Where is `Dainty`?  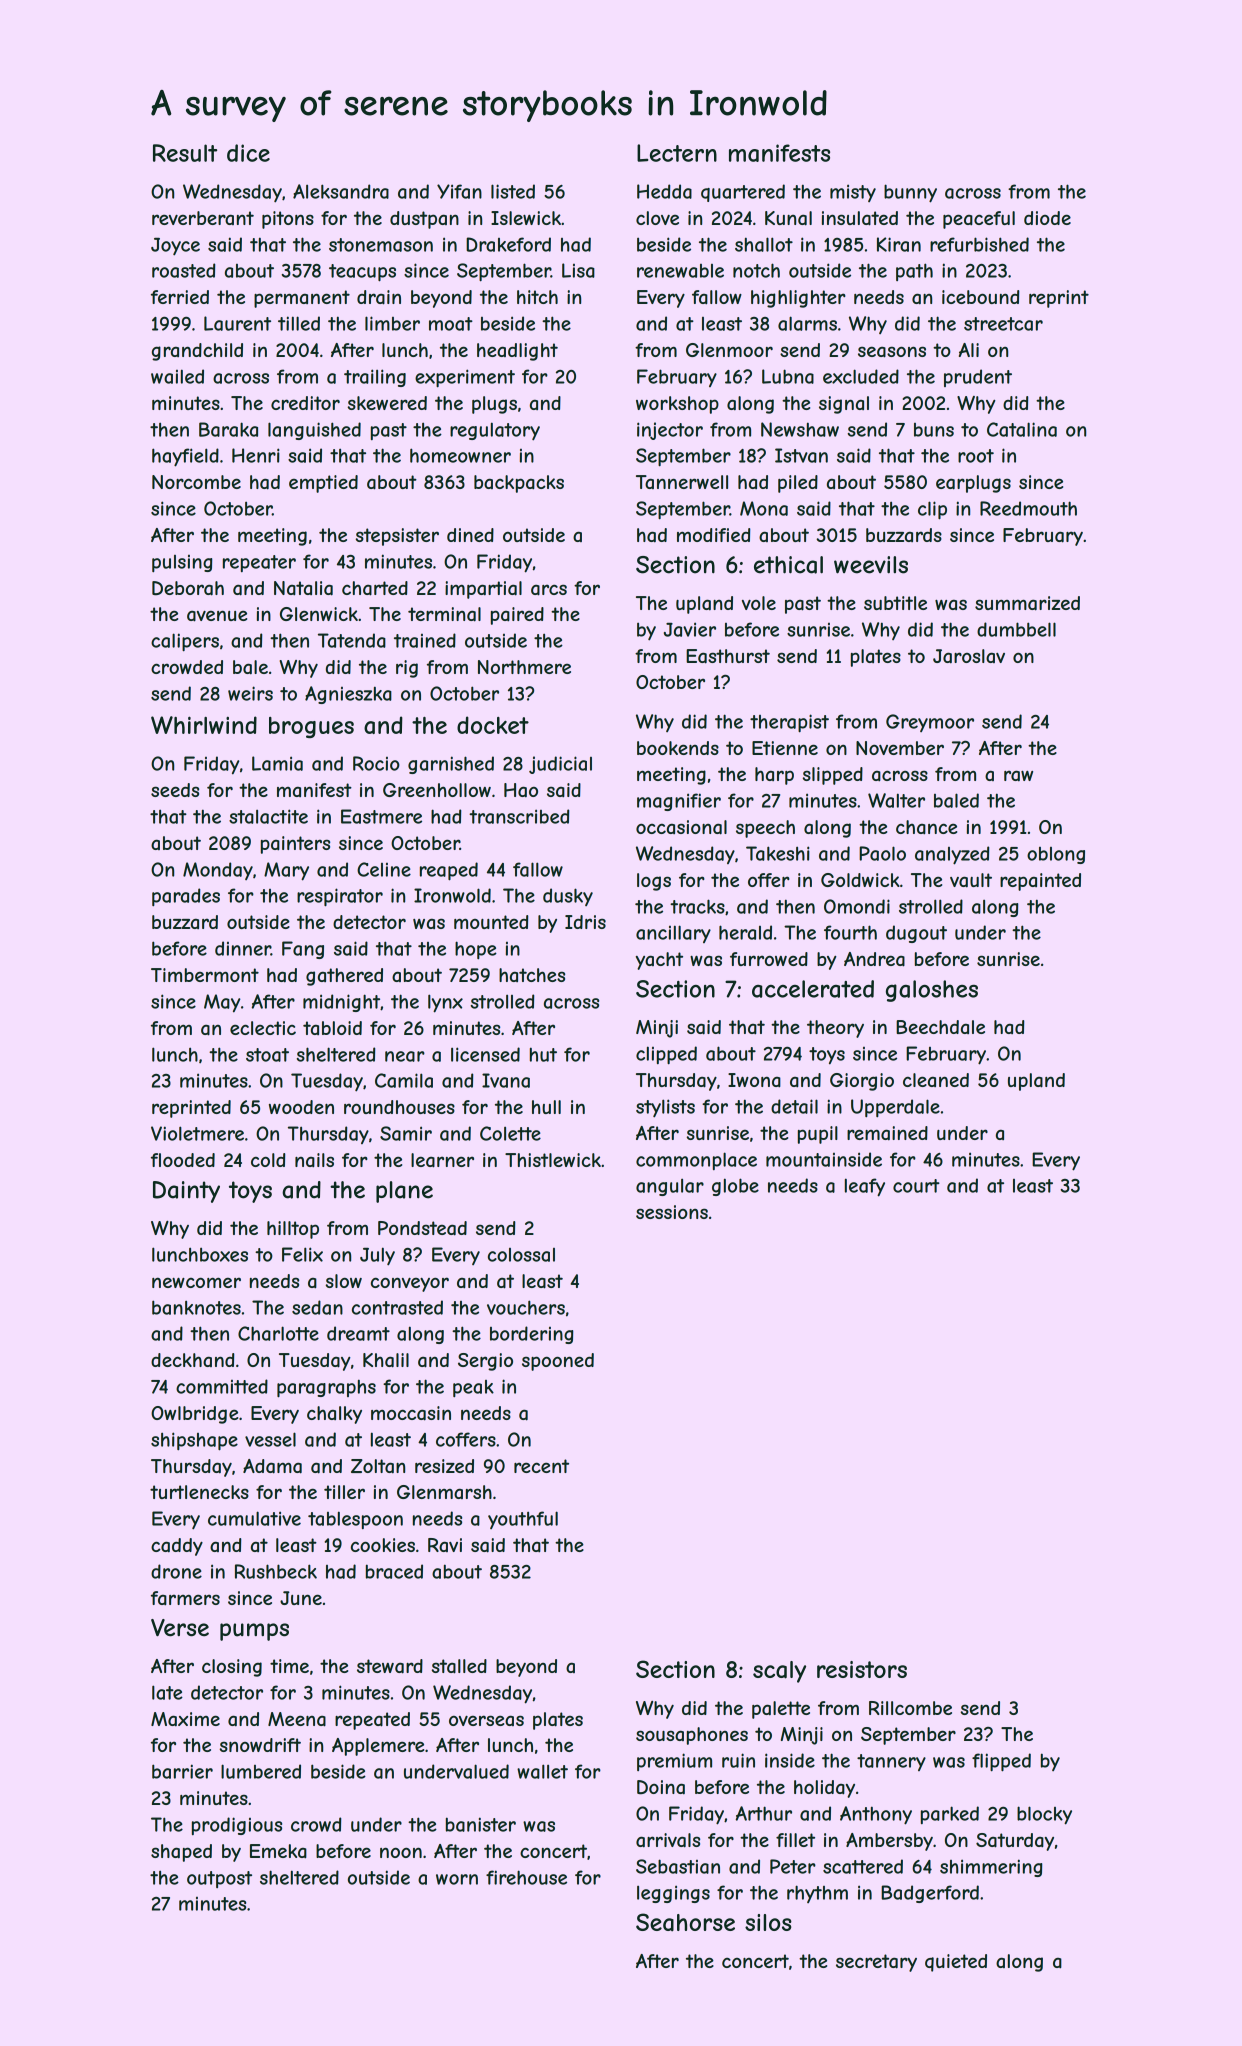
Dainty is located at coordinates (186, 1192).
